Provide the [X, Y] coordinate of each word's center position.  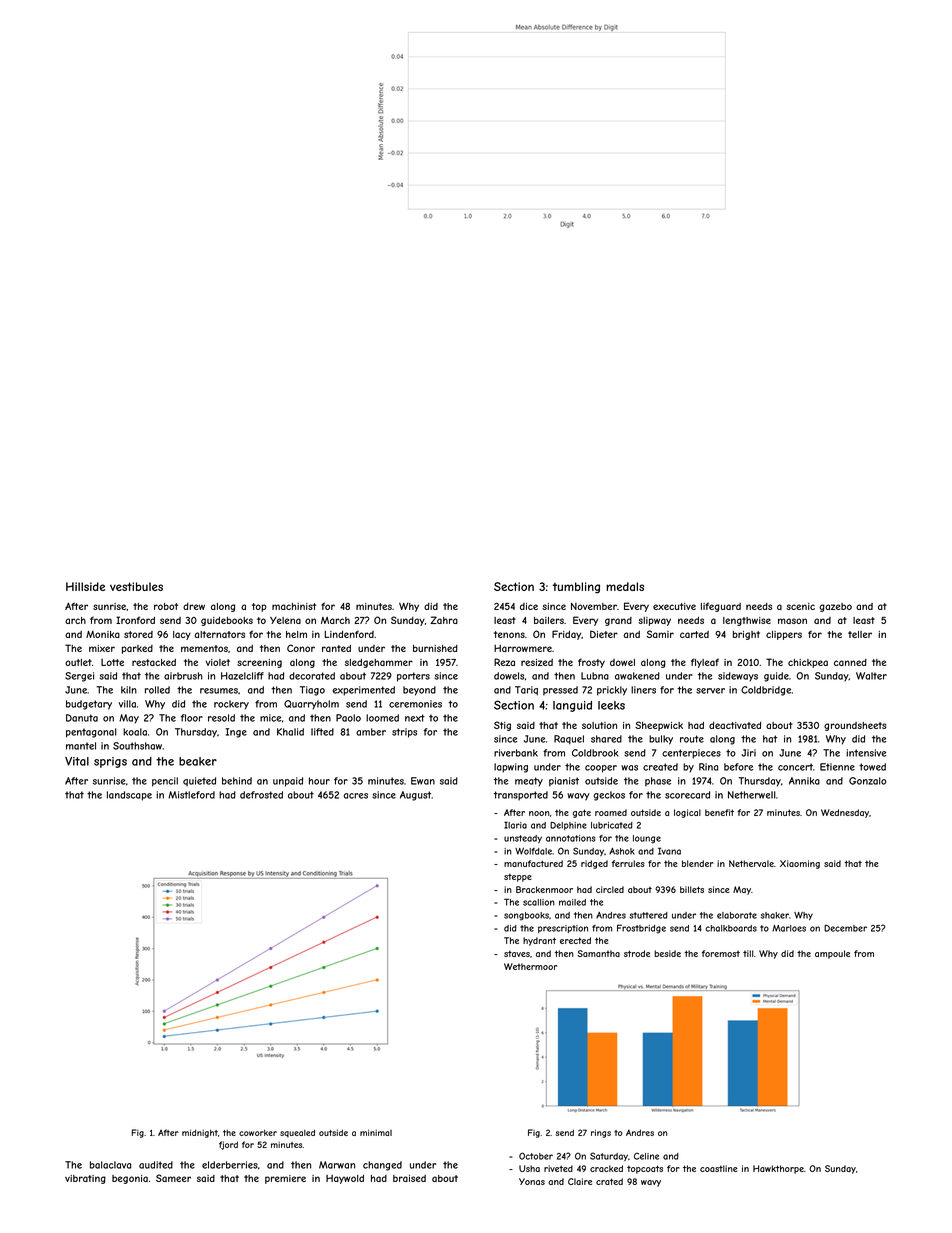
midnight [200, 1133]
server [710, 691]
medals [625, 586]
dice [529, 606]
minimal [376, 1132]
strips [404, 733]
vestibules [136, 586]
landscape [129, 796]
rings [601, 1133]
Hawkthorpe [778, 1169]
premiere [285, 1179]
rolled [157, 690]
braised [409, 1178]
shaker [775, 915]
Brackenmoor [544, 889]
